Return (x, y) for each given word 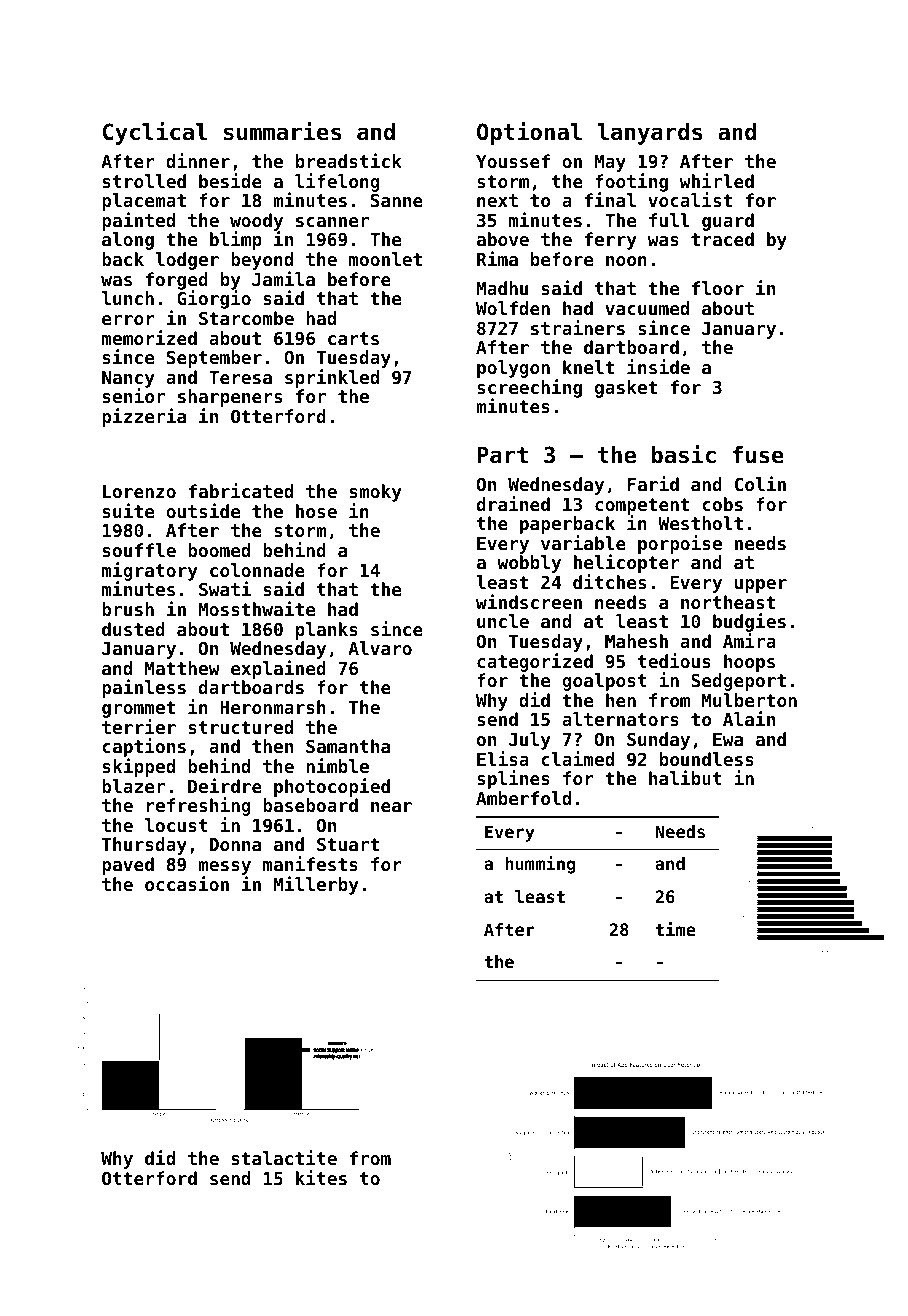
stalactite (284, 1157)
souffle (139, 550)
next (497, 200)
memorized (149, 337)
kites (321, 1177)
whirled (717, 180)
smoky (376, 493)
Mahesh (636, 641)
